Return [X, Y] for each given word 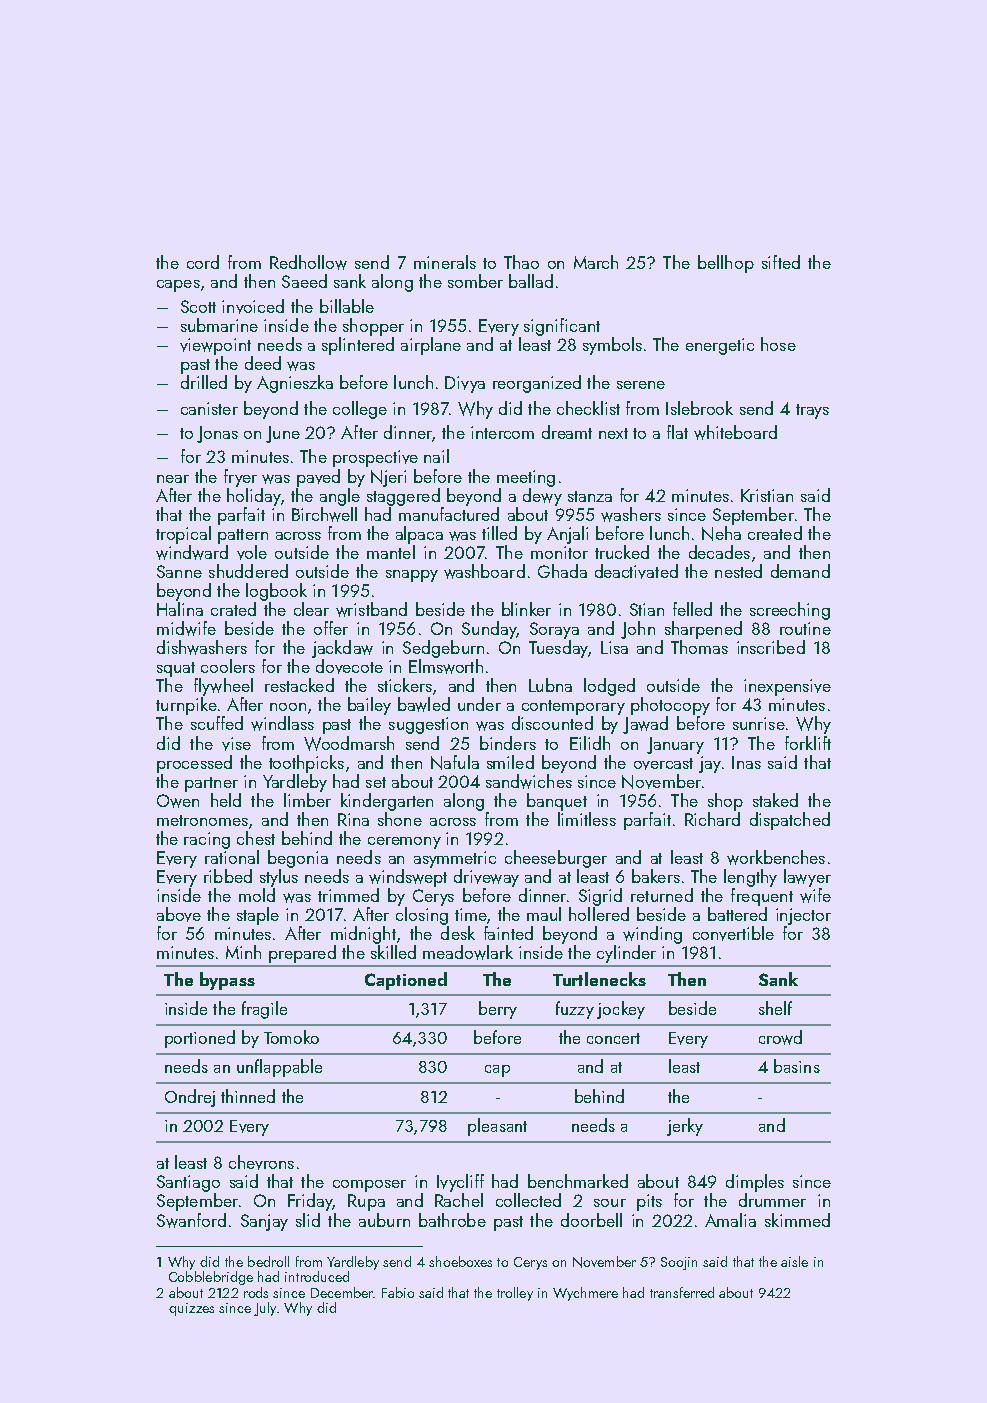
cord [203, 262]
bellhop [726, 264]
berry [498, 1010]
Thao [521, 262]
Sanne [179, 571]
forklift [808, 743]
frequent [762, 897]
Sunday [489, 630]
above [179, 914]
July [265, 1309]
